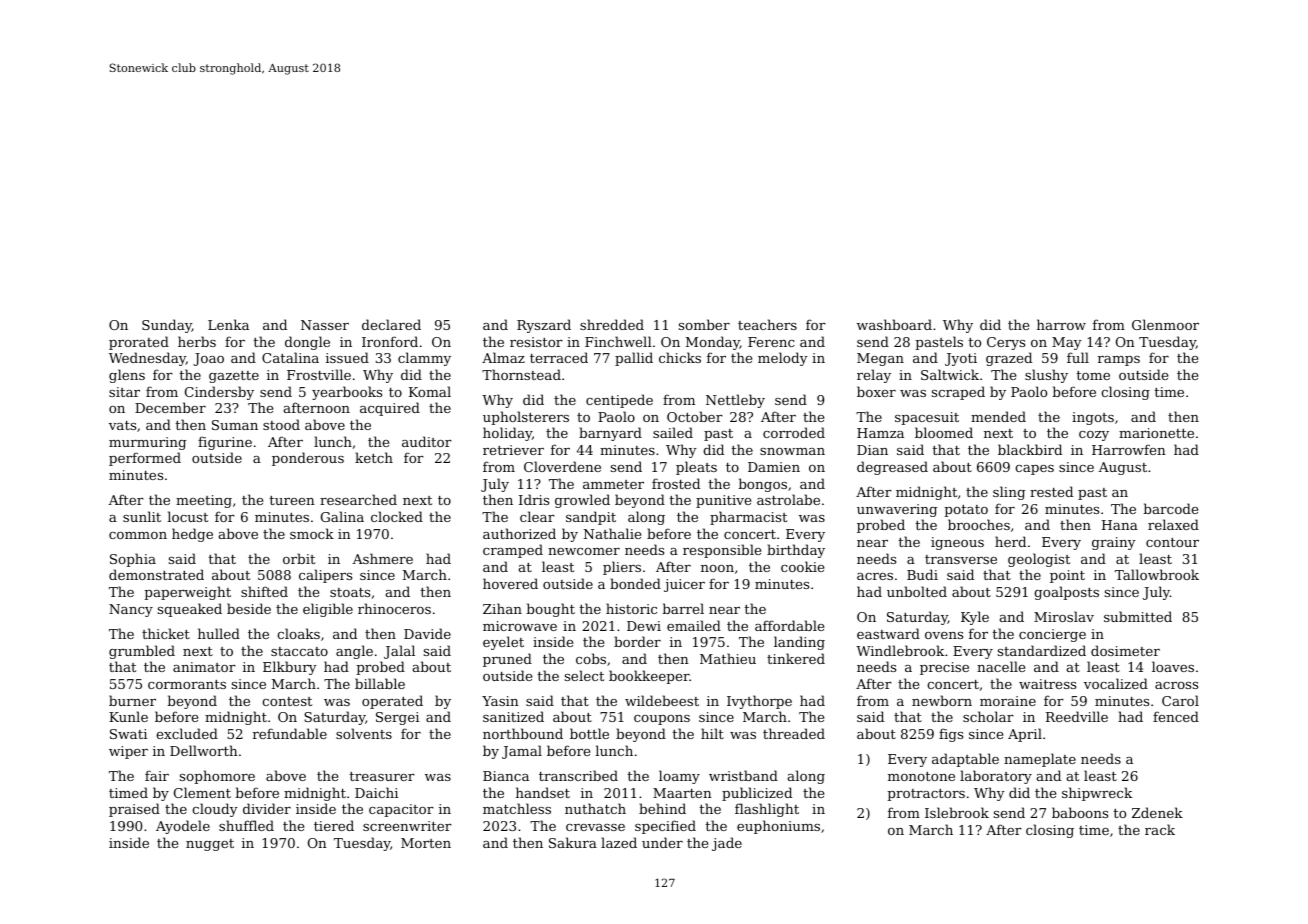 The height and width of the document is (924, 1308). I want to click on Yasin, so click(500, 701).
